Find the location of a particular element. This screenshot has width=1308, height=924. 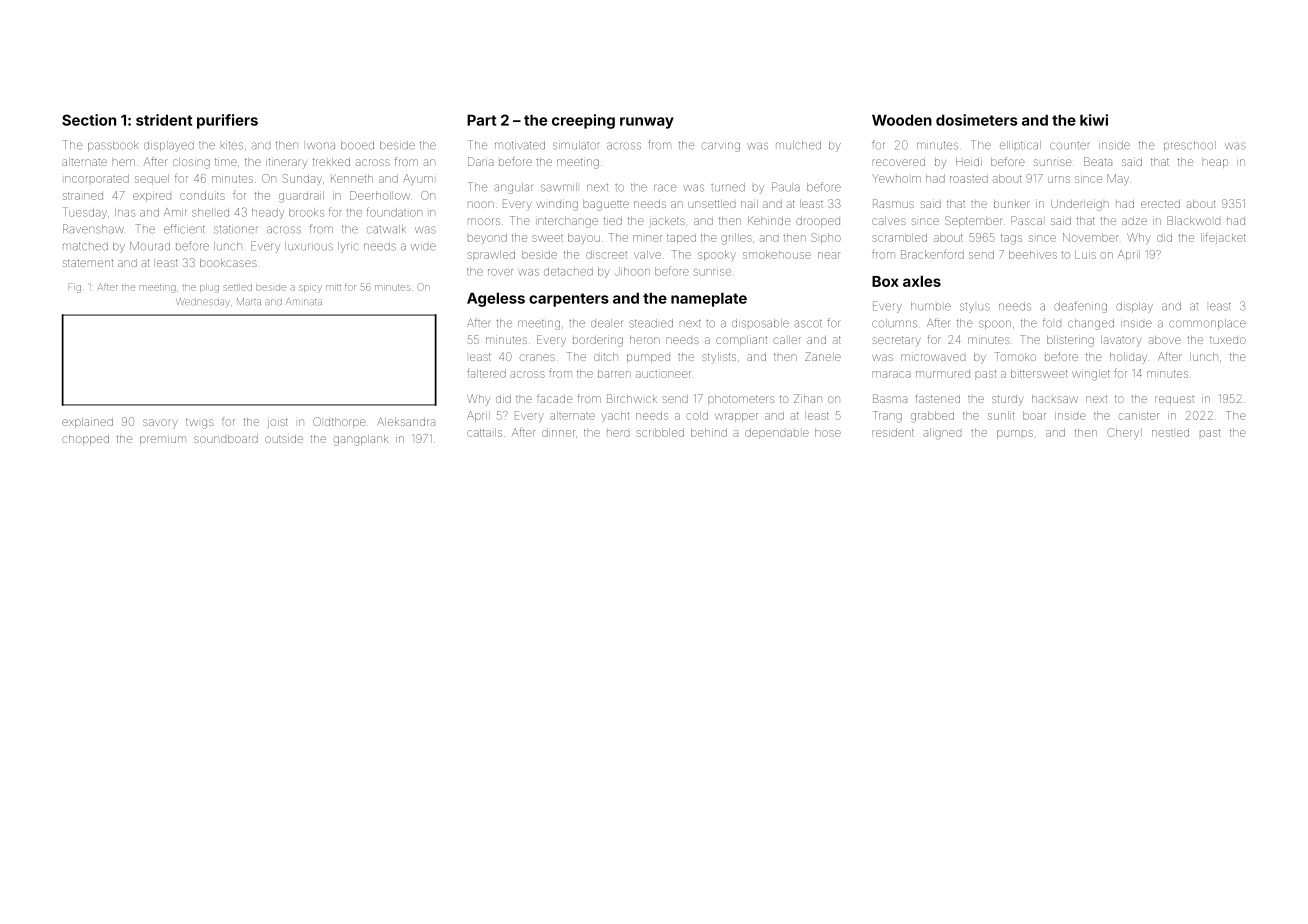

bayou is located at coordinates (584, 238).
